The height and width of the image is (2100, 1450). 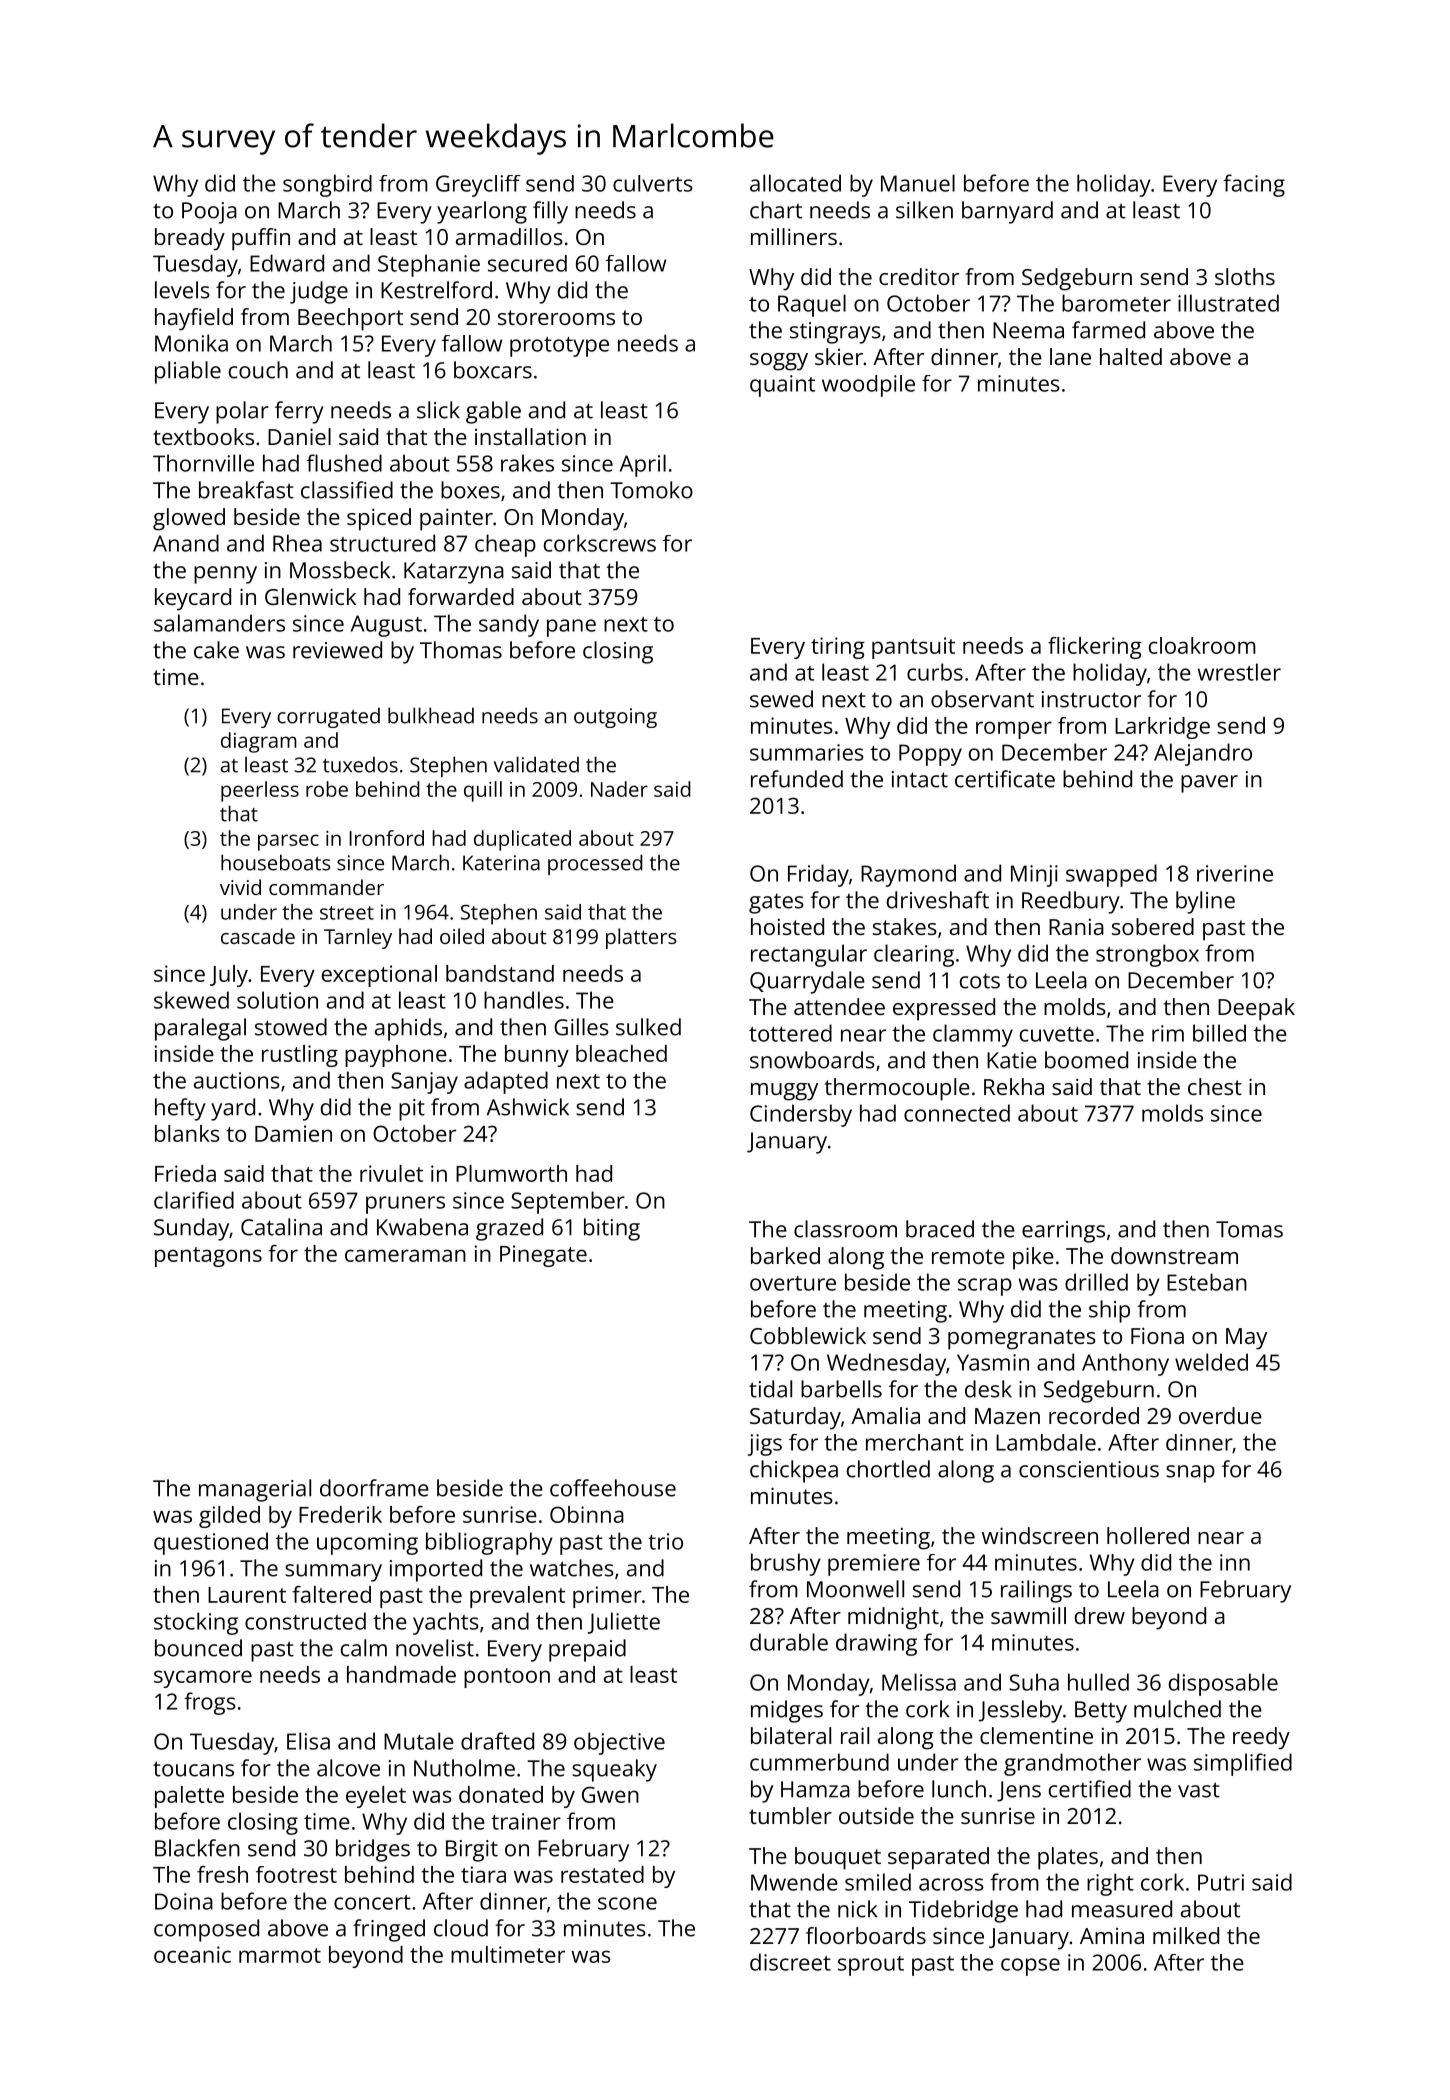 I want to click on windscreen, so click(x=1040, y=1535).
